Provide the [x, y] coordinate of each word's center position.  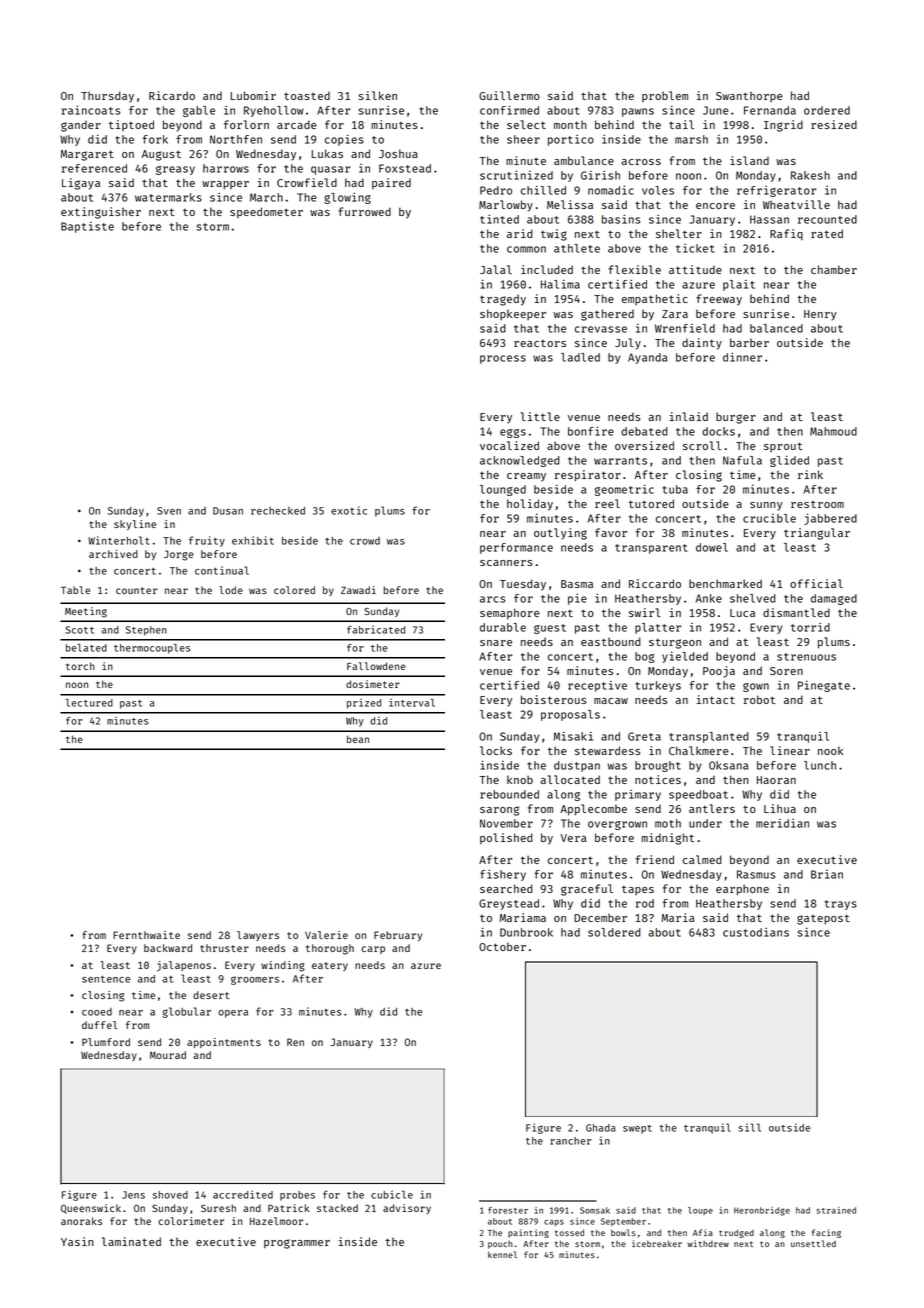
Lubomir [253, 95]
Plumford [106, 1042]
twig [554, 235]
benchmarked [725, 583]
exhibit [253, 540]
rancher [570, 1141]
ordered [827, 110]
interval [412, 703]
